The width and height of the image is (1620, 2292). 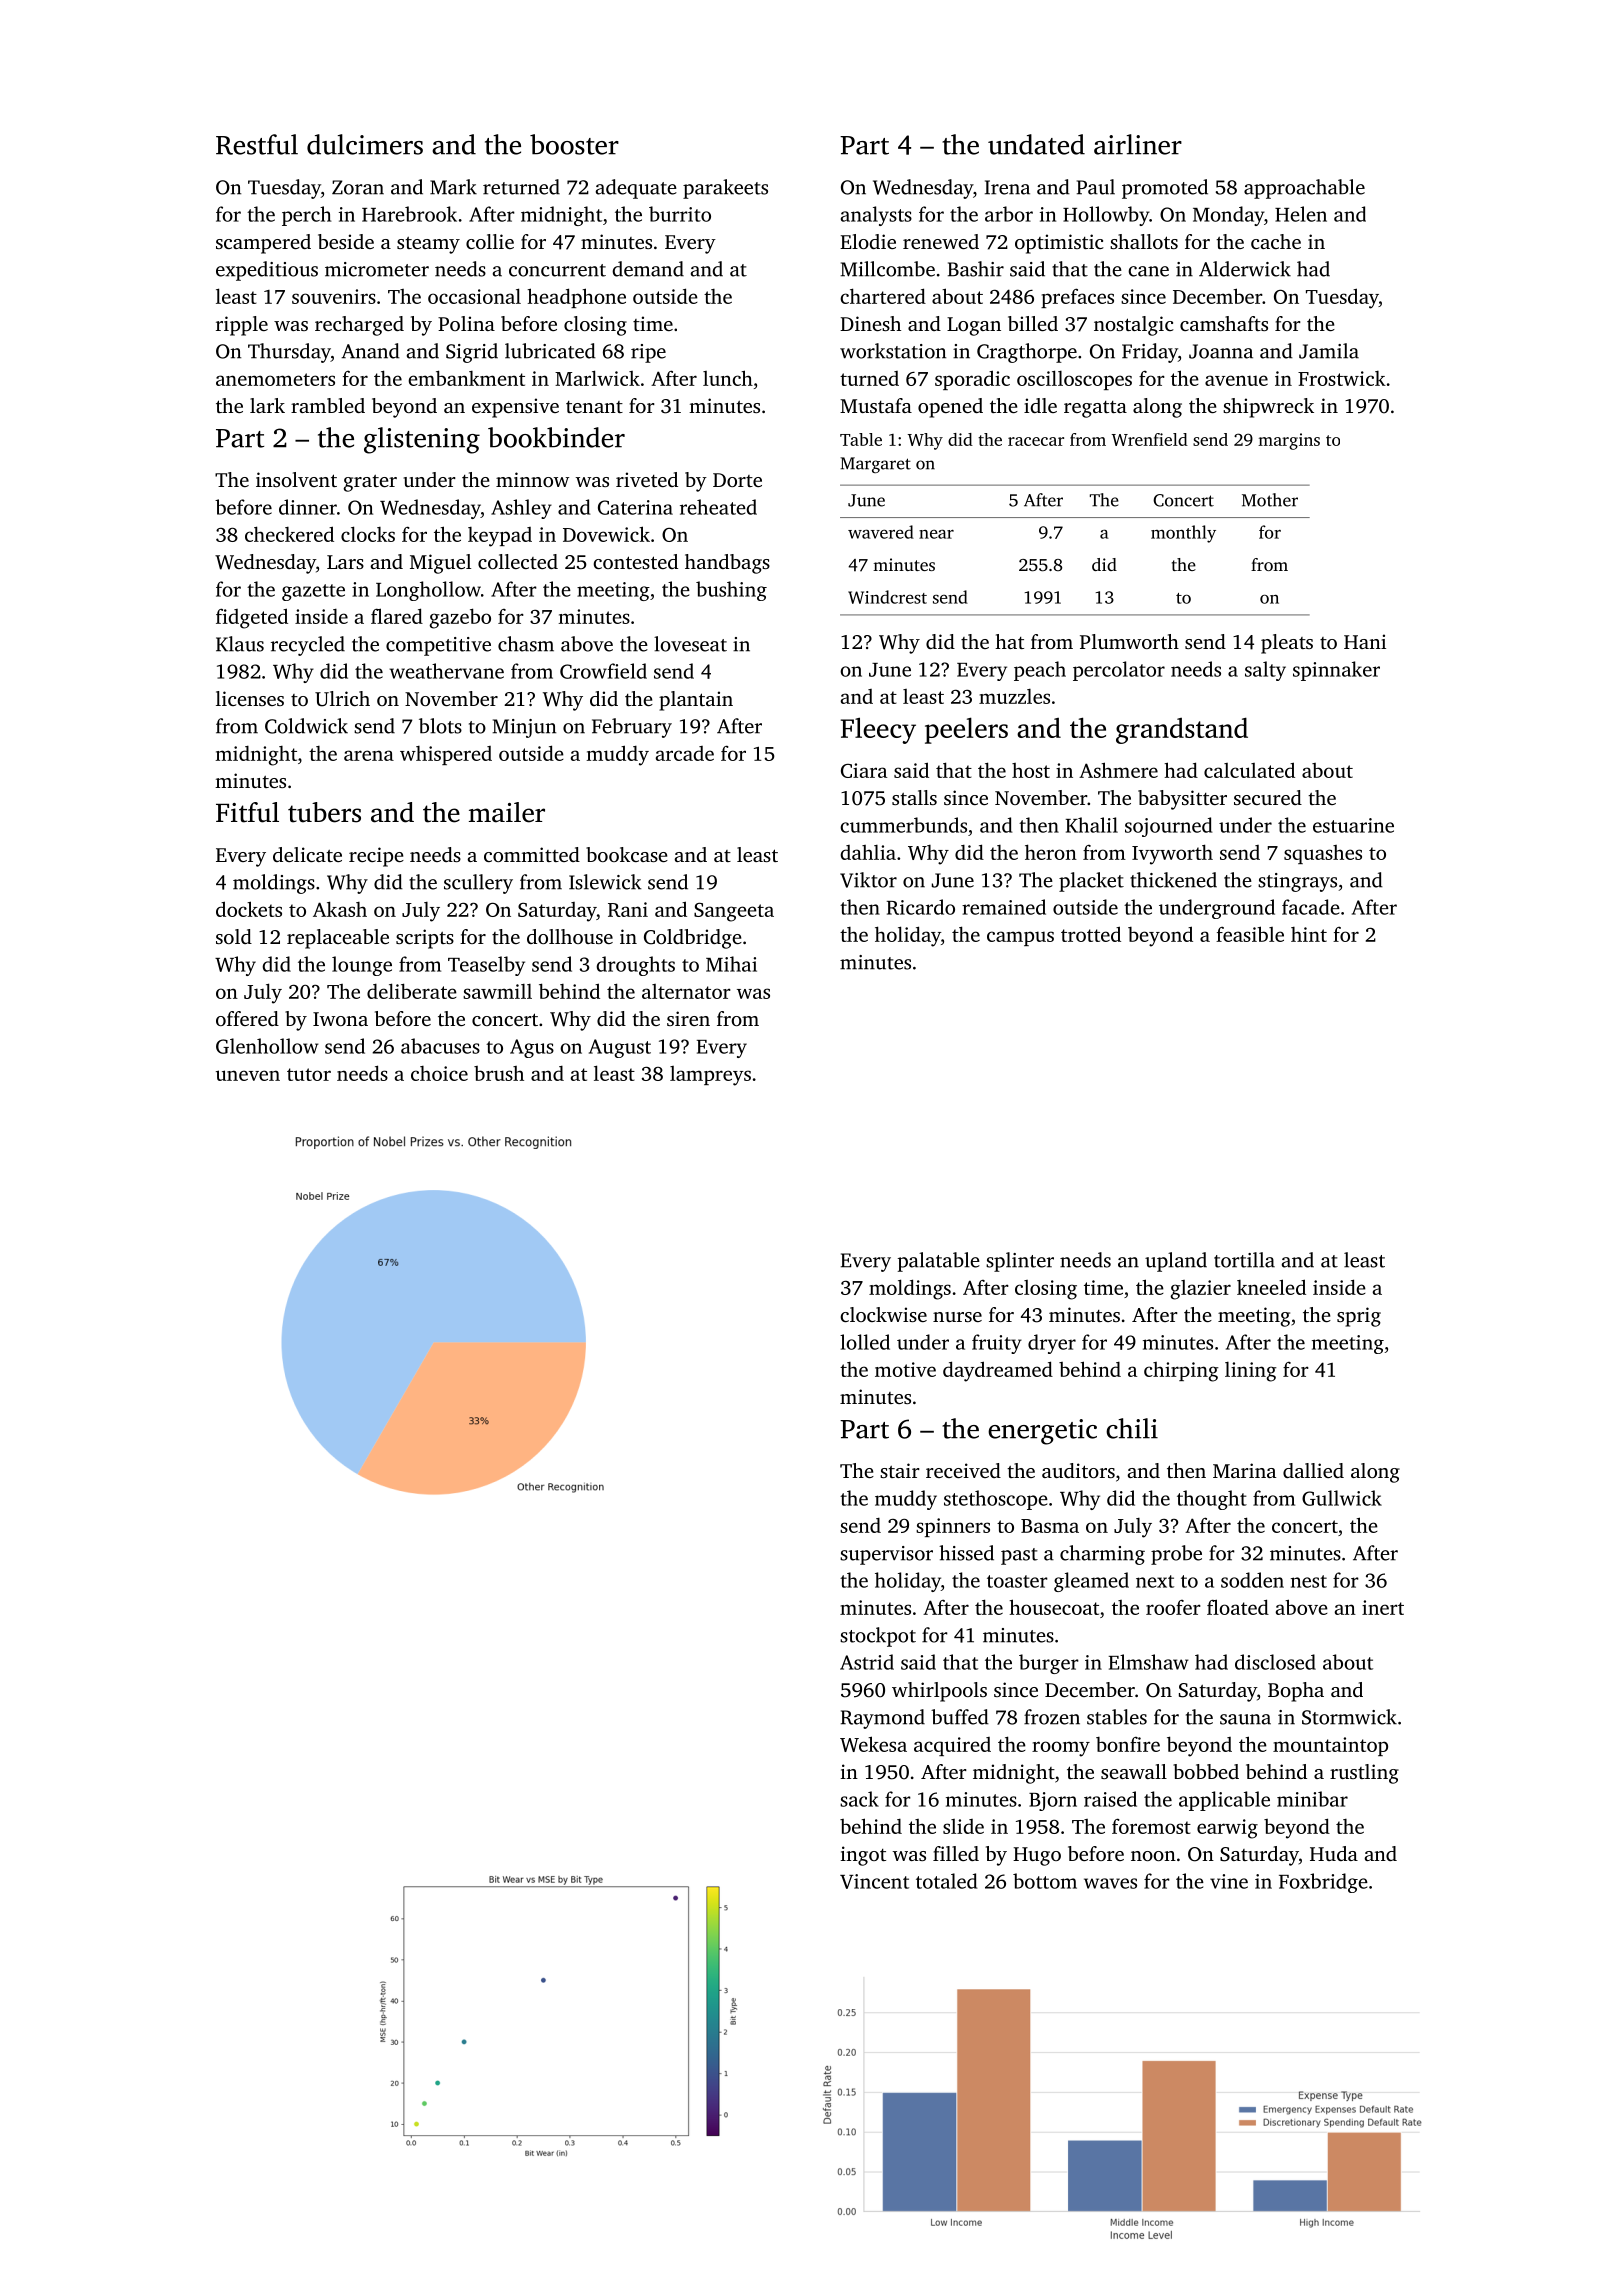 What do you see at coordinates (1224, 323) in the image?
I see `camshafts` at bounding box center [1224, 323].
